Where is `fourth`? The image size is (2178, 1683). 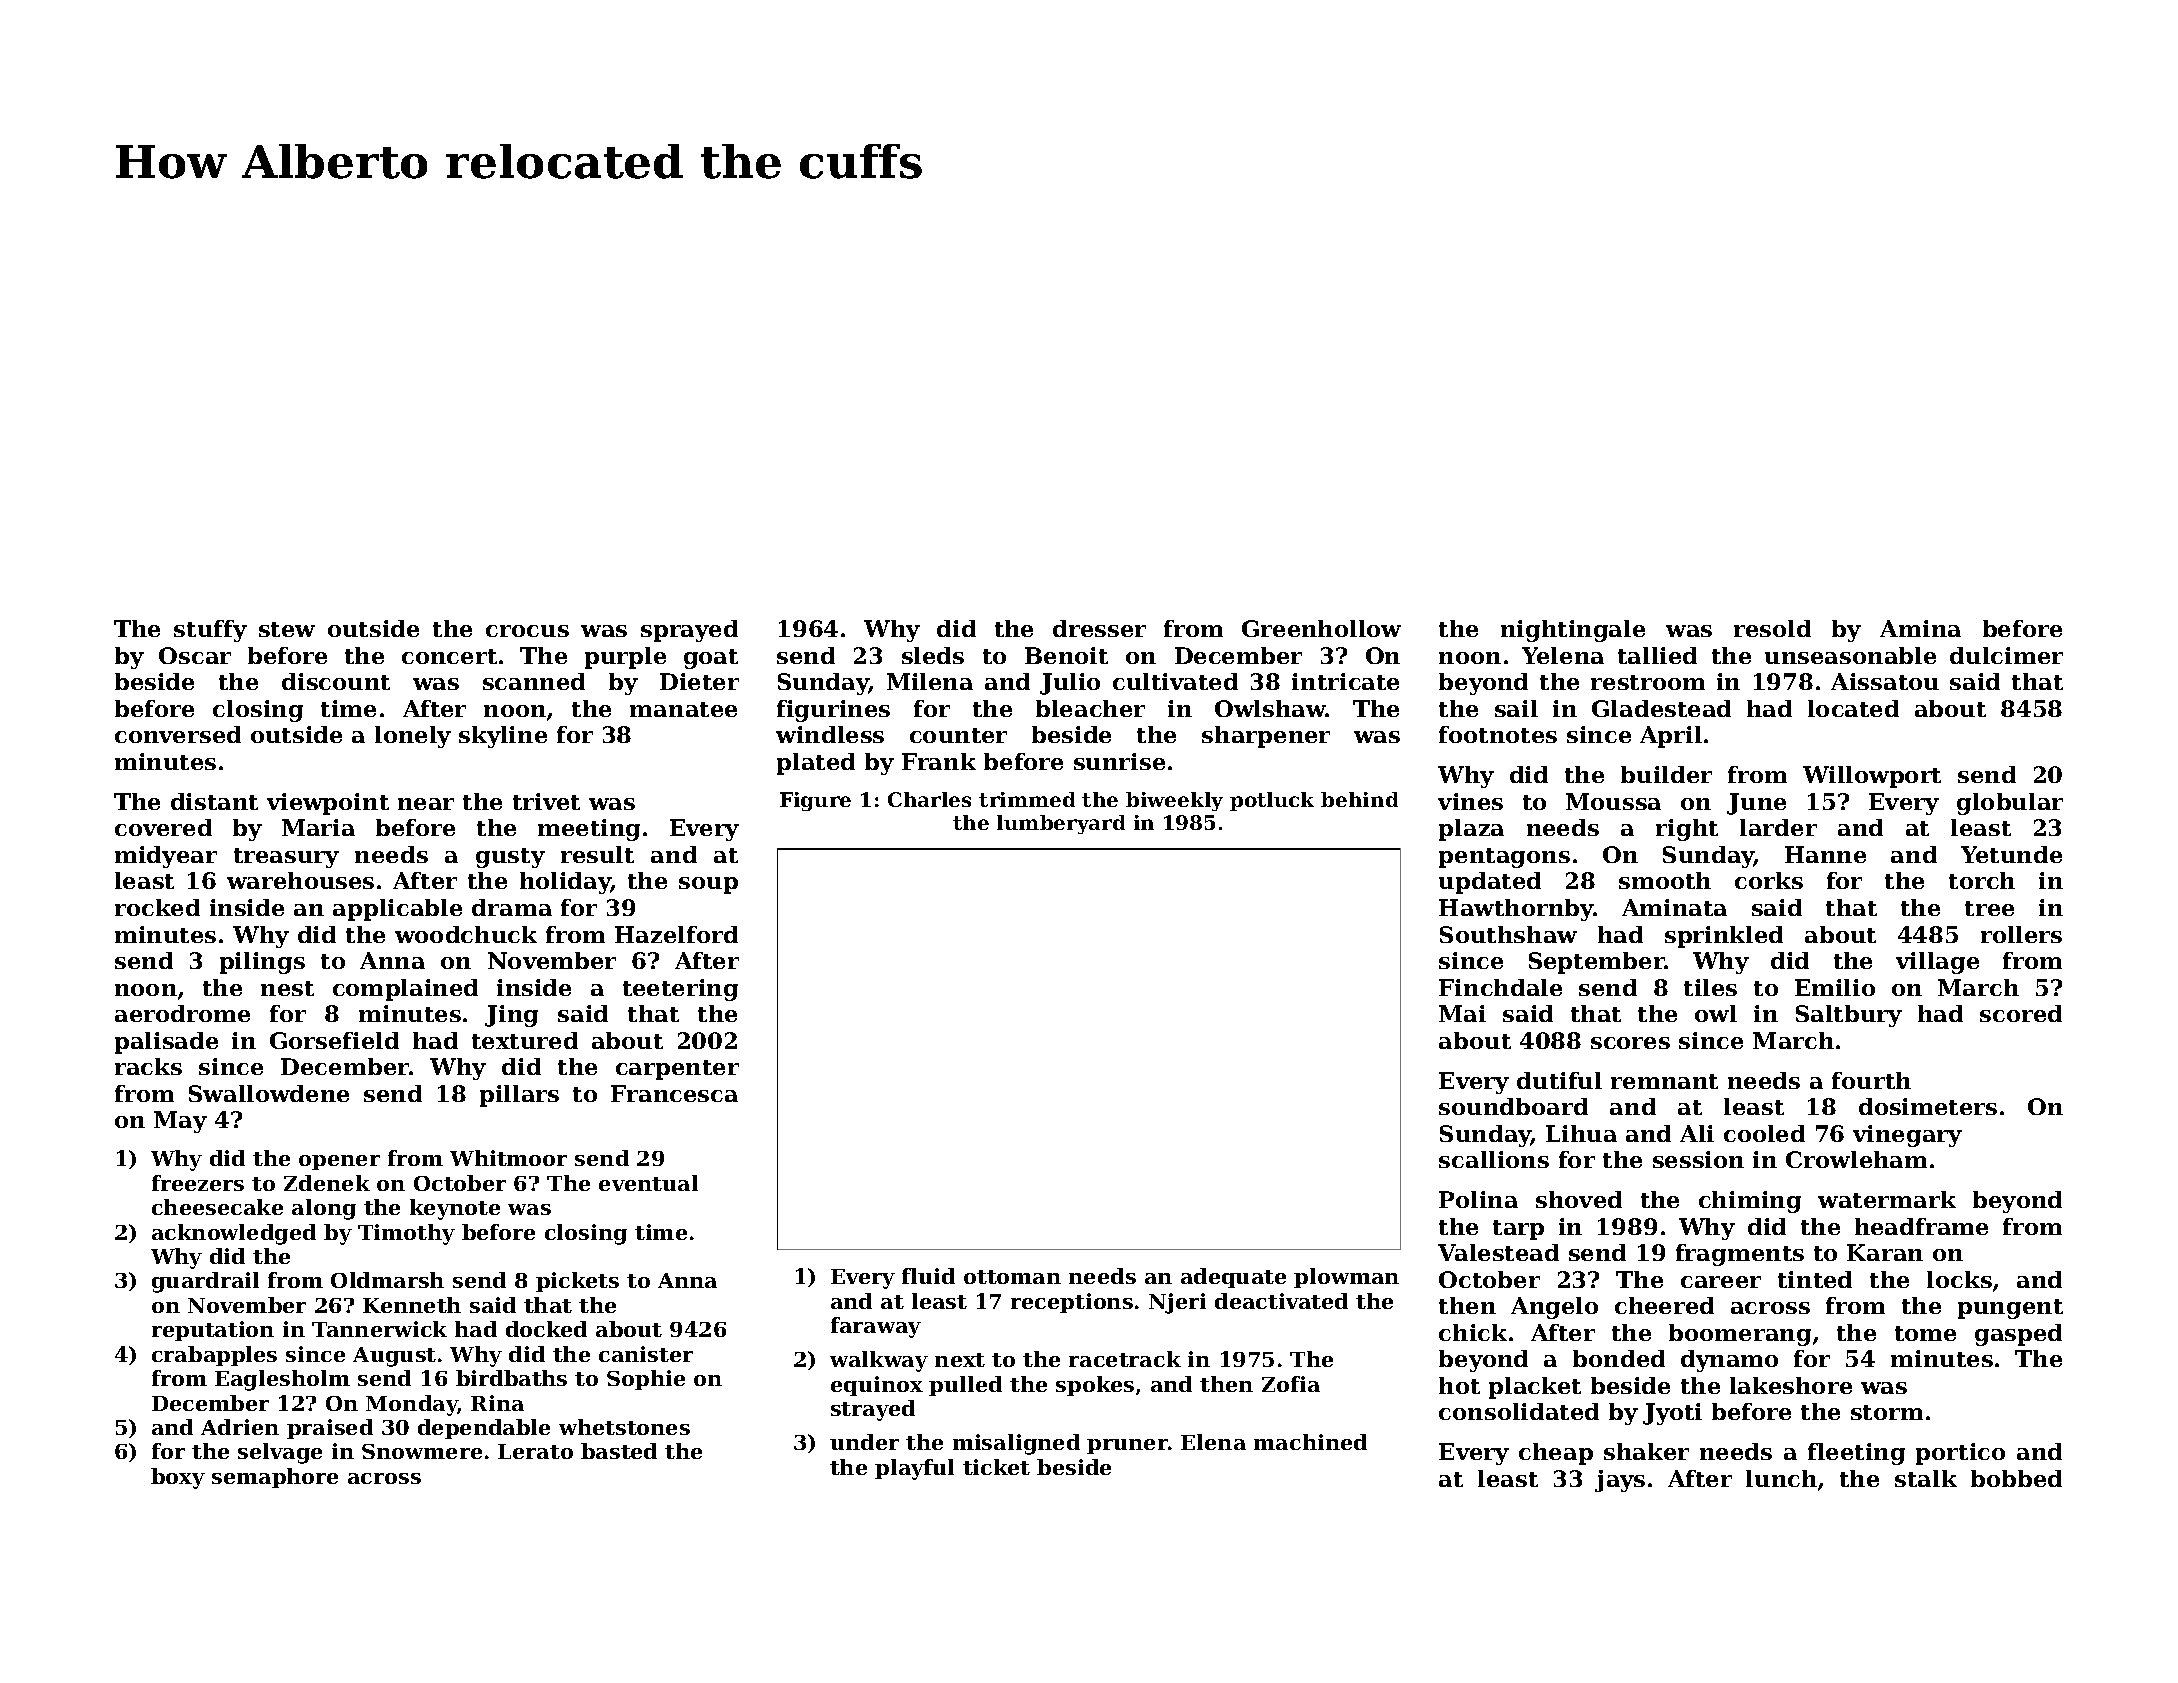 fourth is located at coordinates (1871, 1080).
